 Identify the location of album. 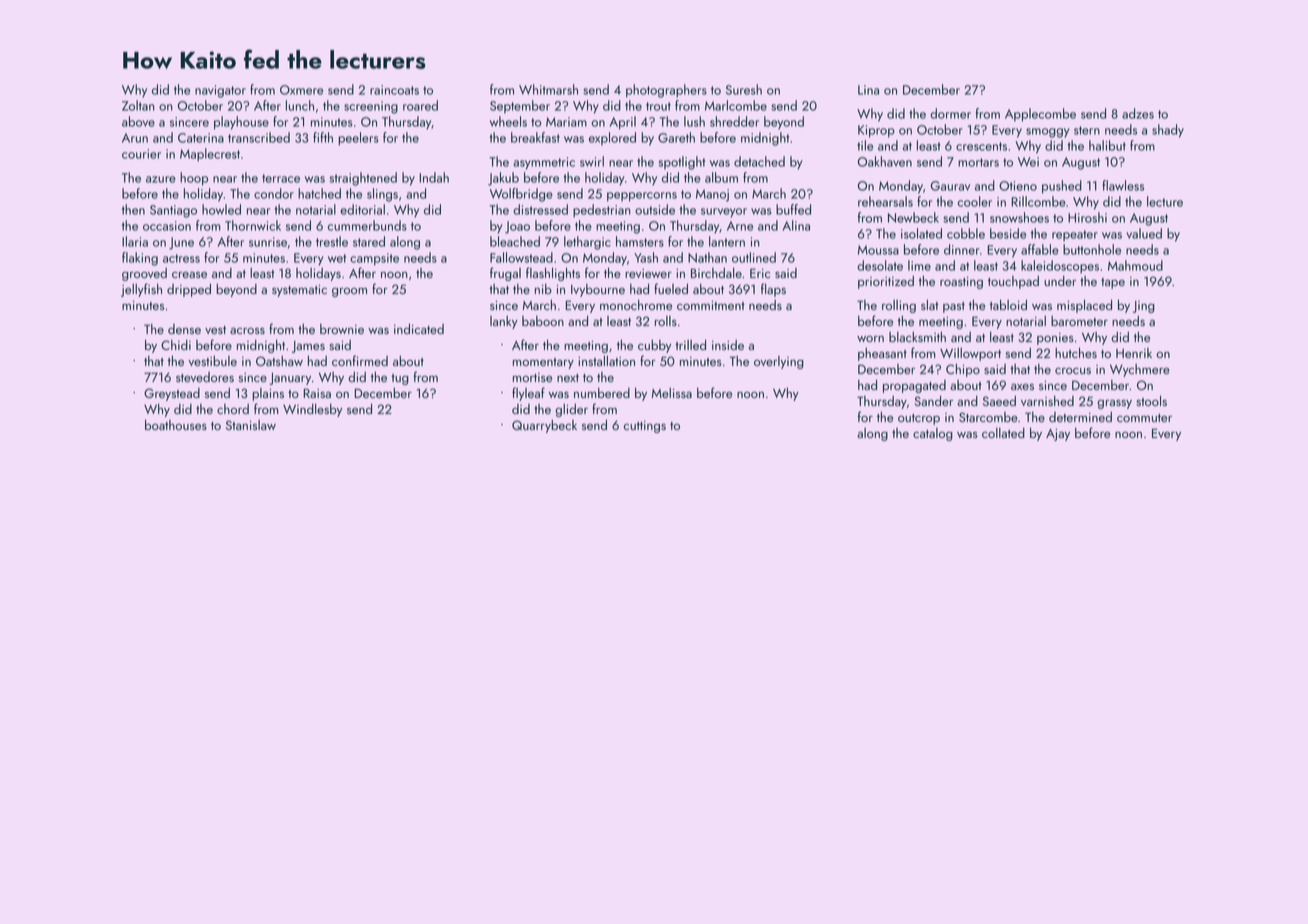
(721, 177).
